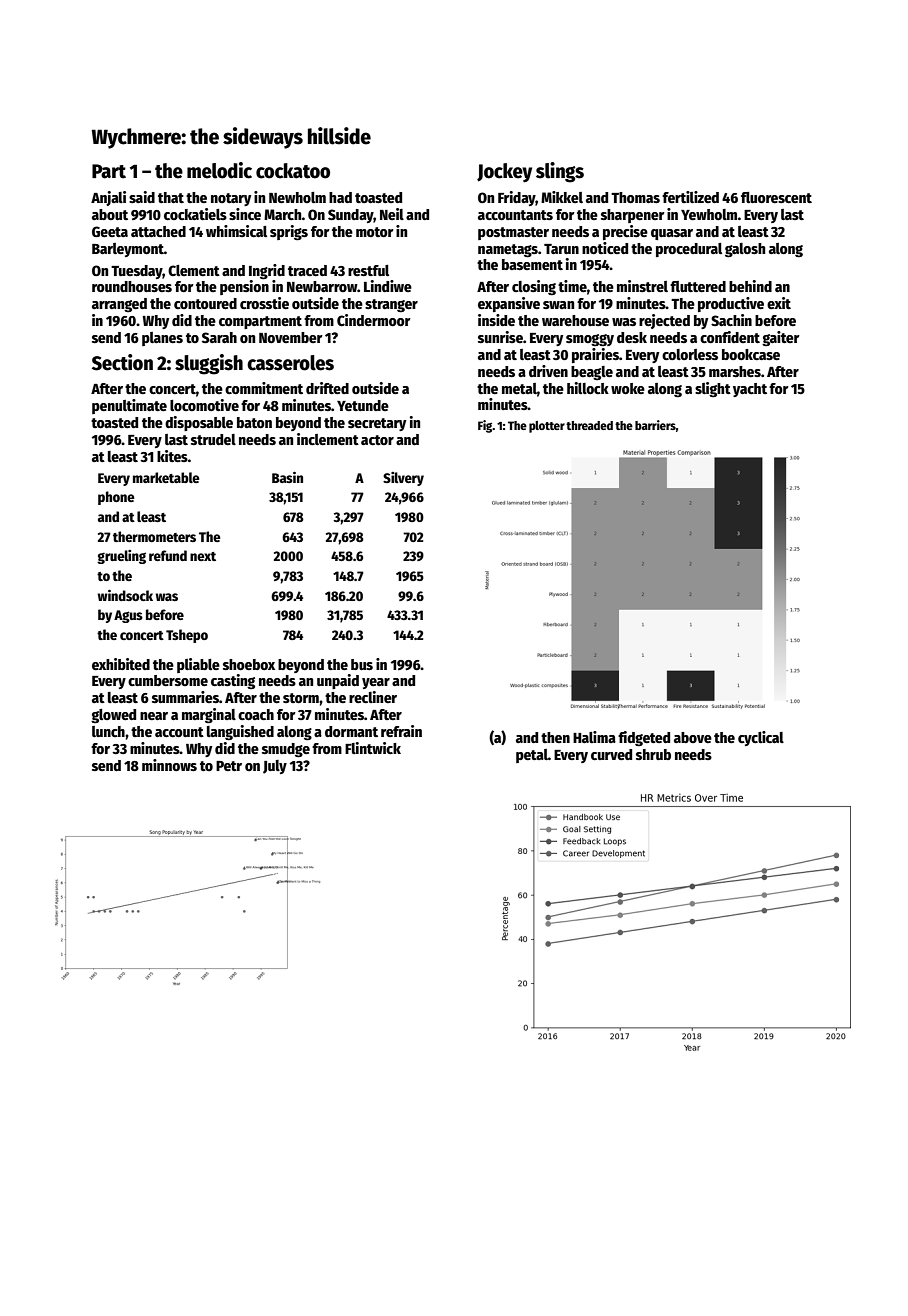 This page has width=908, height=1316. What do you see at coordinates (377, 440) in the page?
I see `actor` at bounding box center [377, 440].
